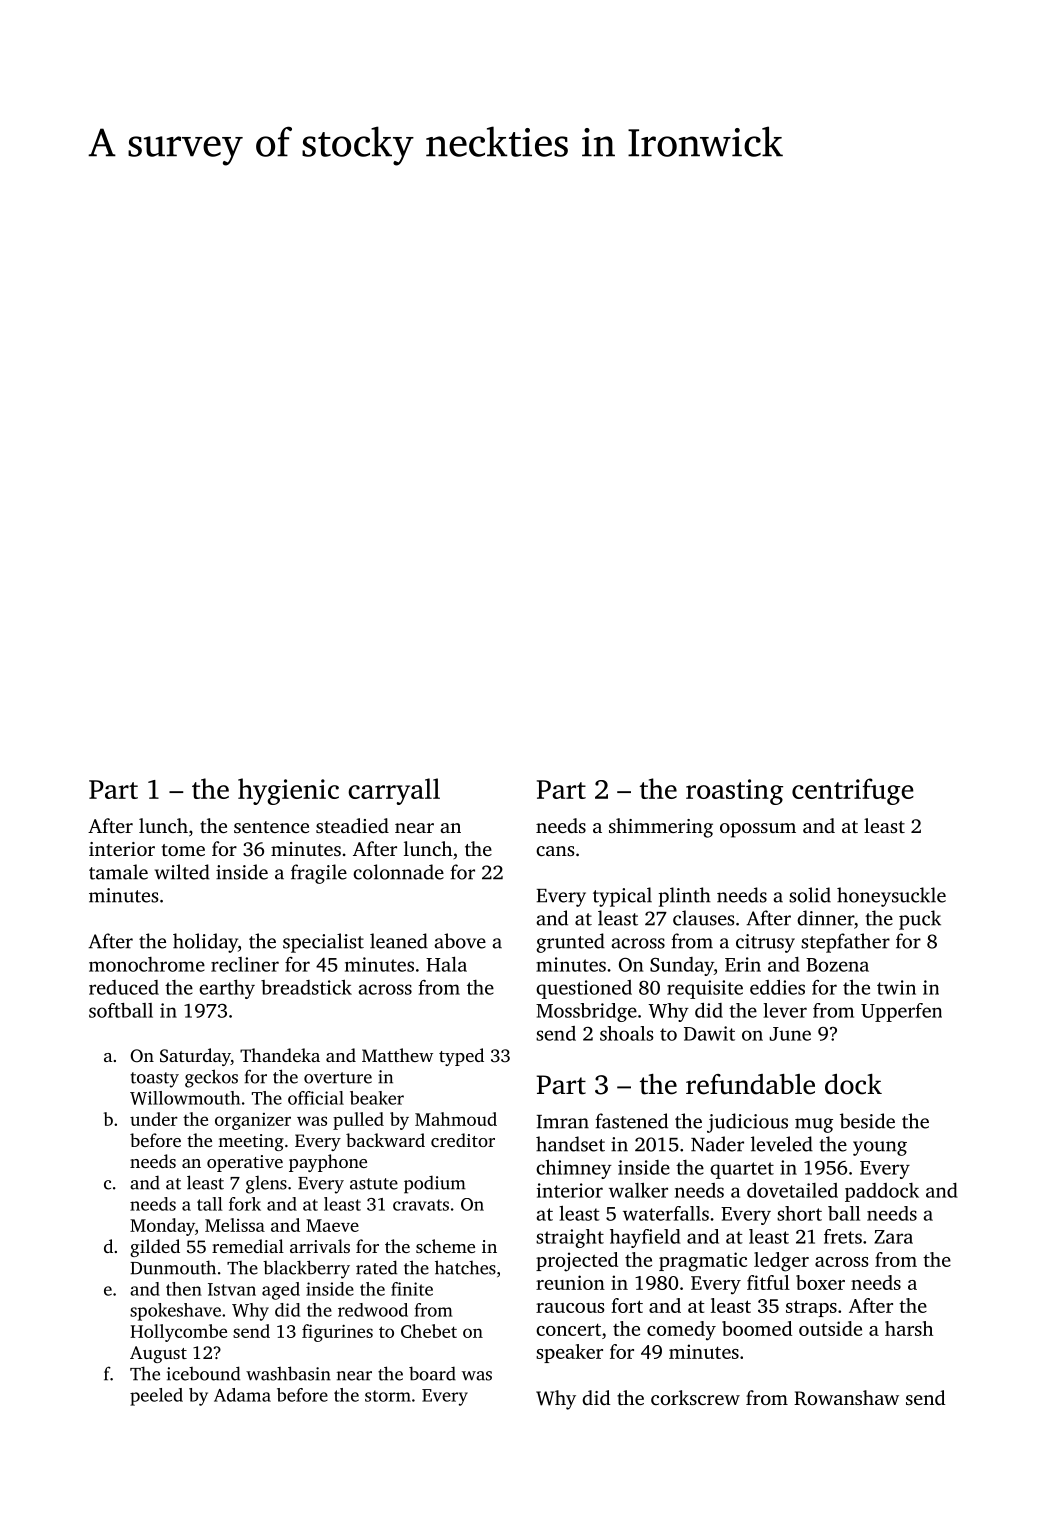 This screenshot has height=1516, width=1047. What do you see at coordinates (203, 1373) in the screenshot?
I see `icebound` at bounding box center [203, 1373].
